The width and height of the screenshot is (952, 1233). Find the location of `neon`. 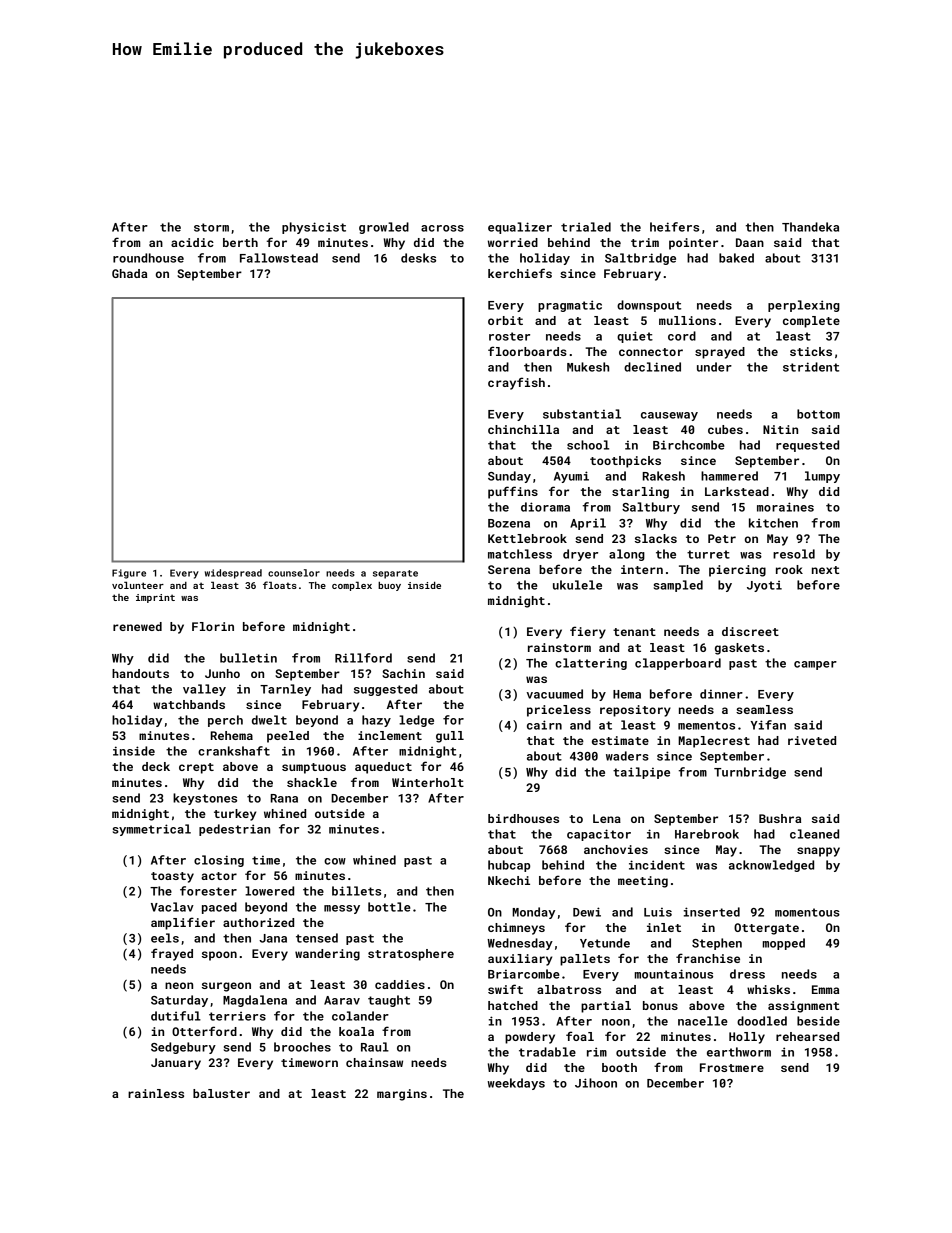

neon is located at coordinates (179, 985).
